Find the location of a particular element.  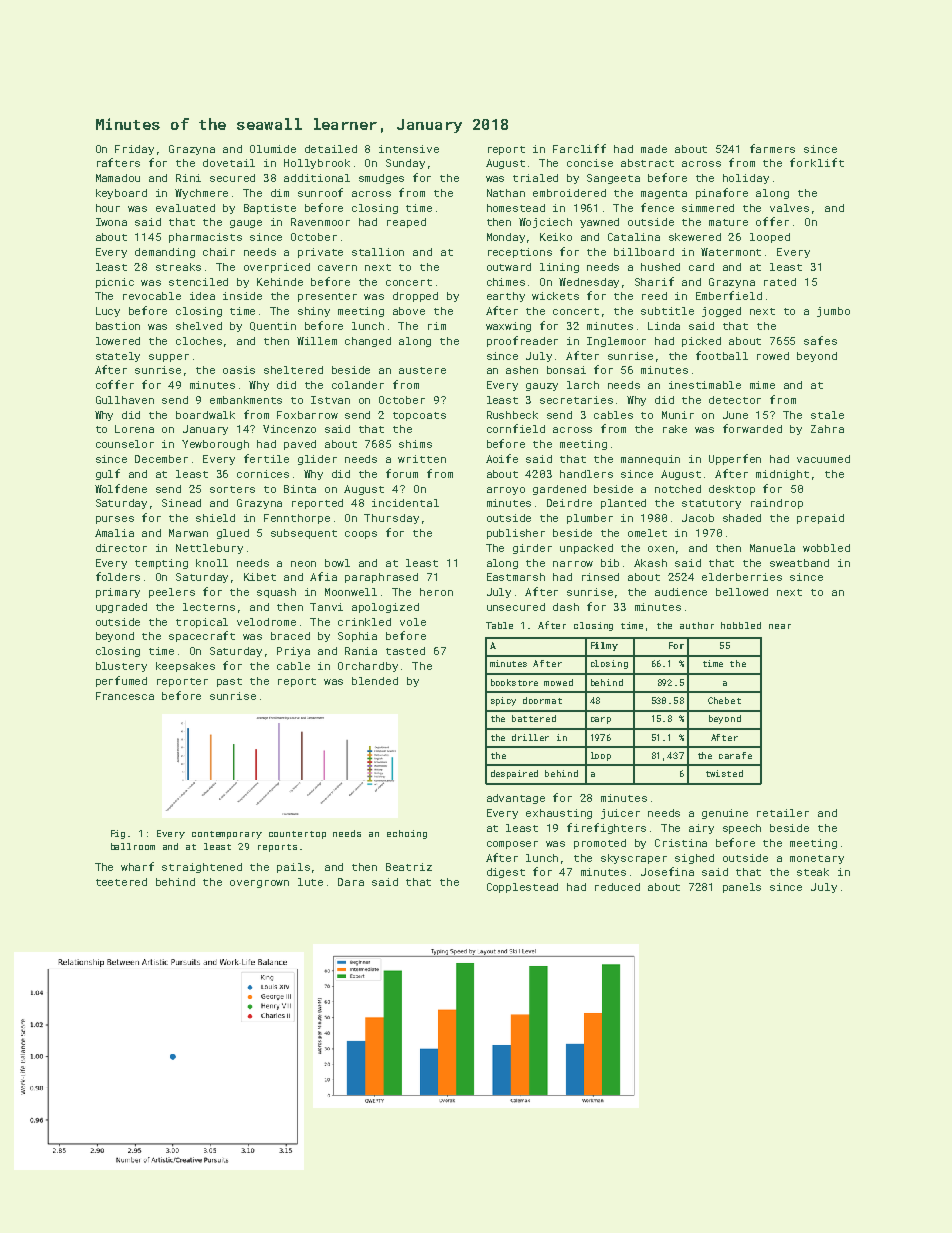

bellowed is located at coordinates (742, 592).
